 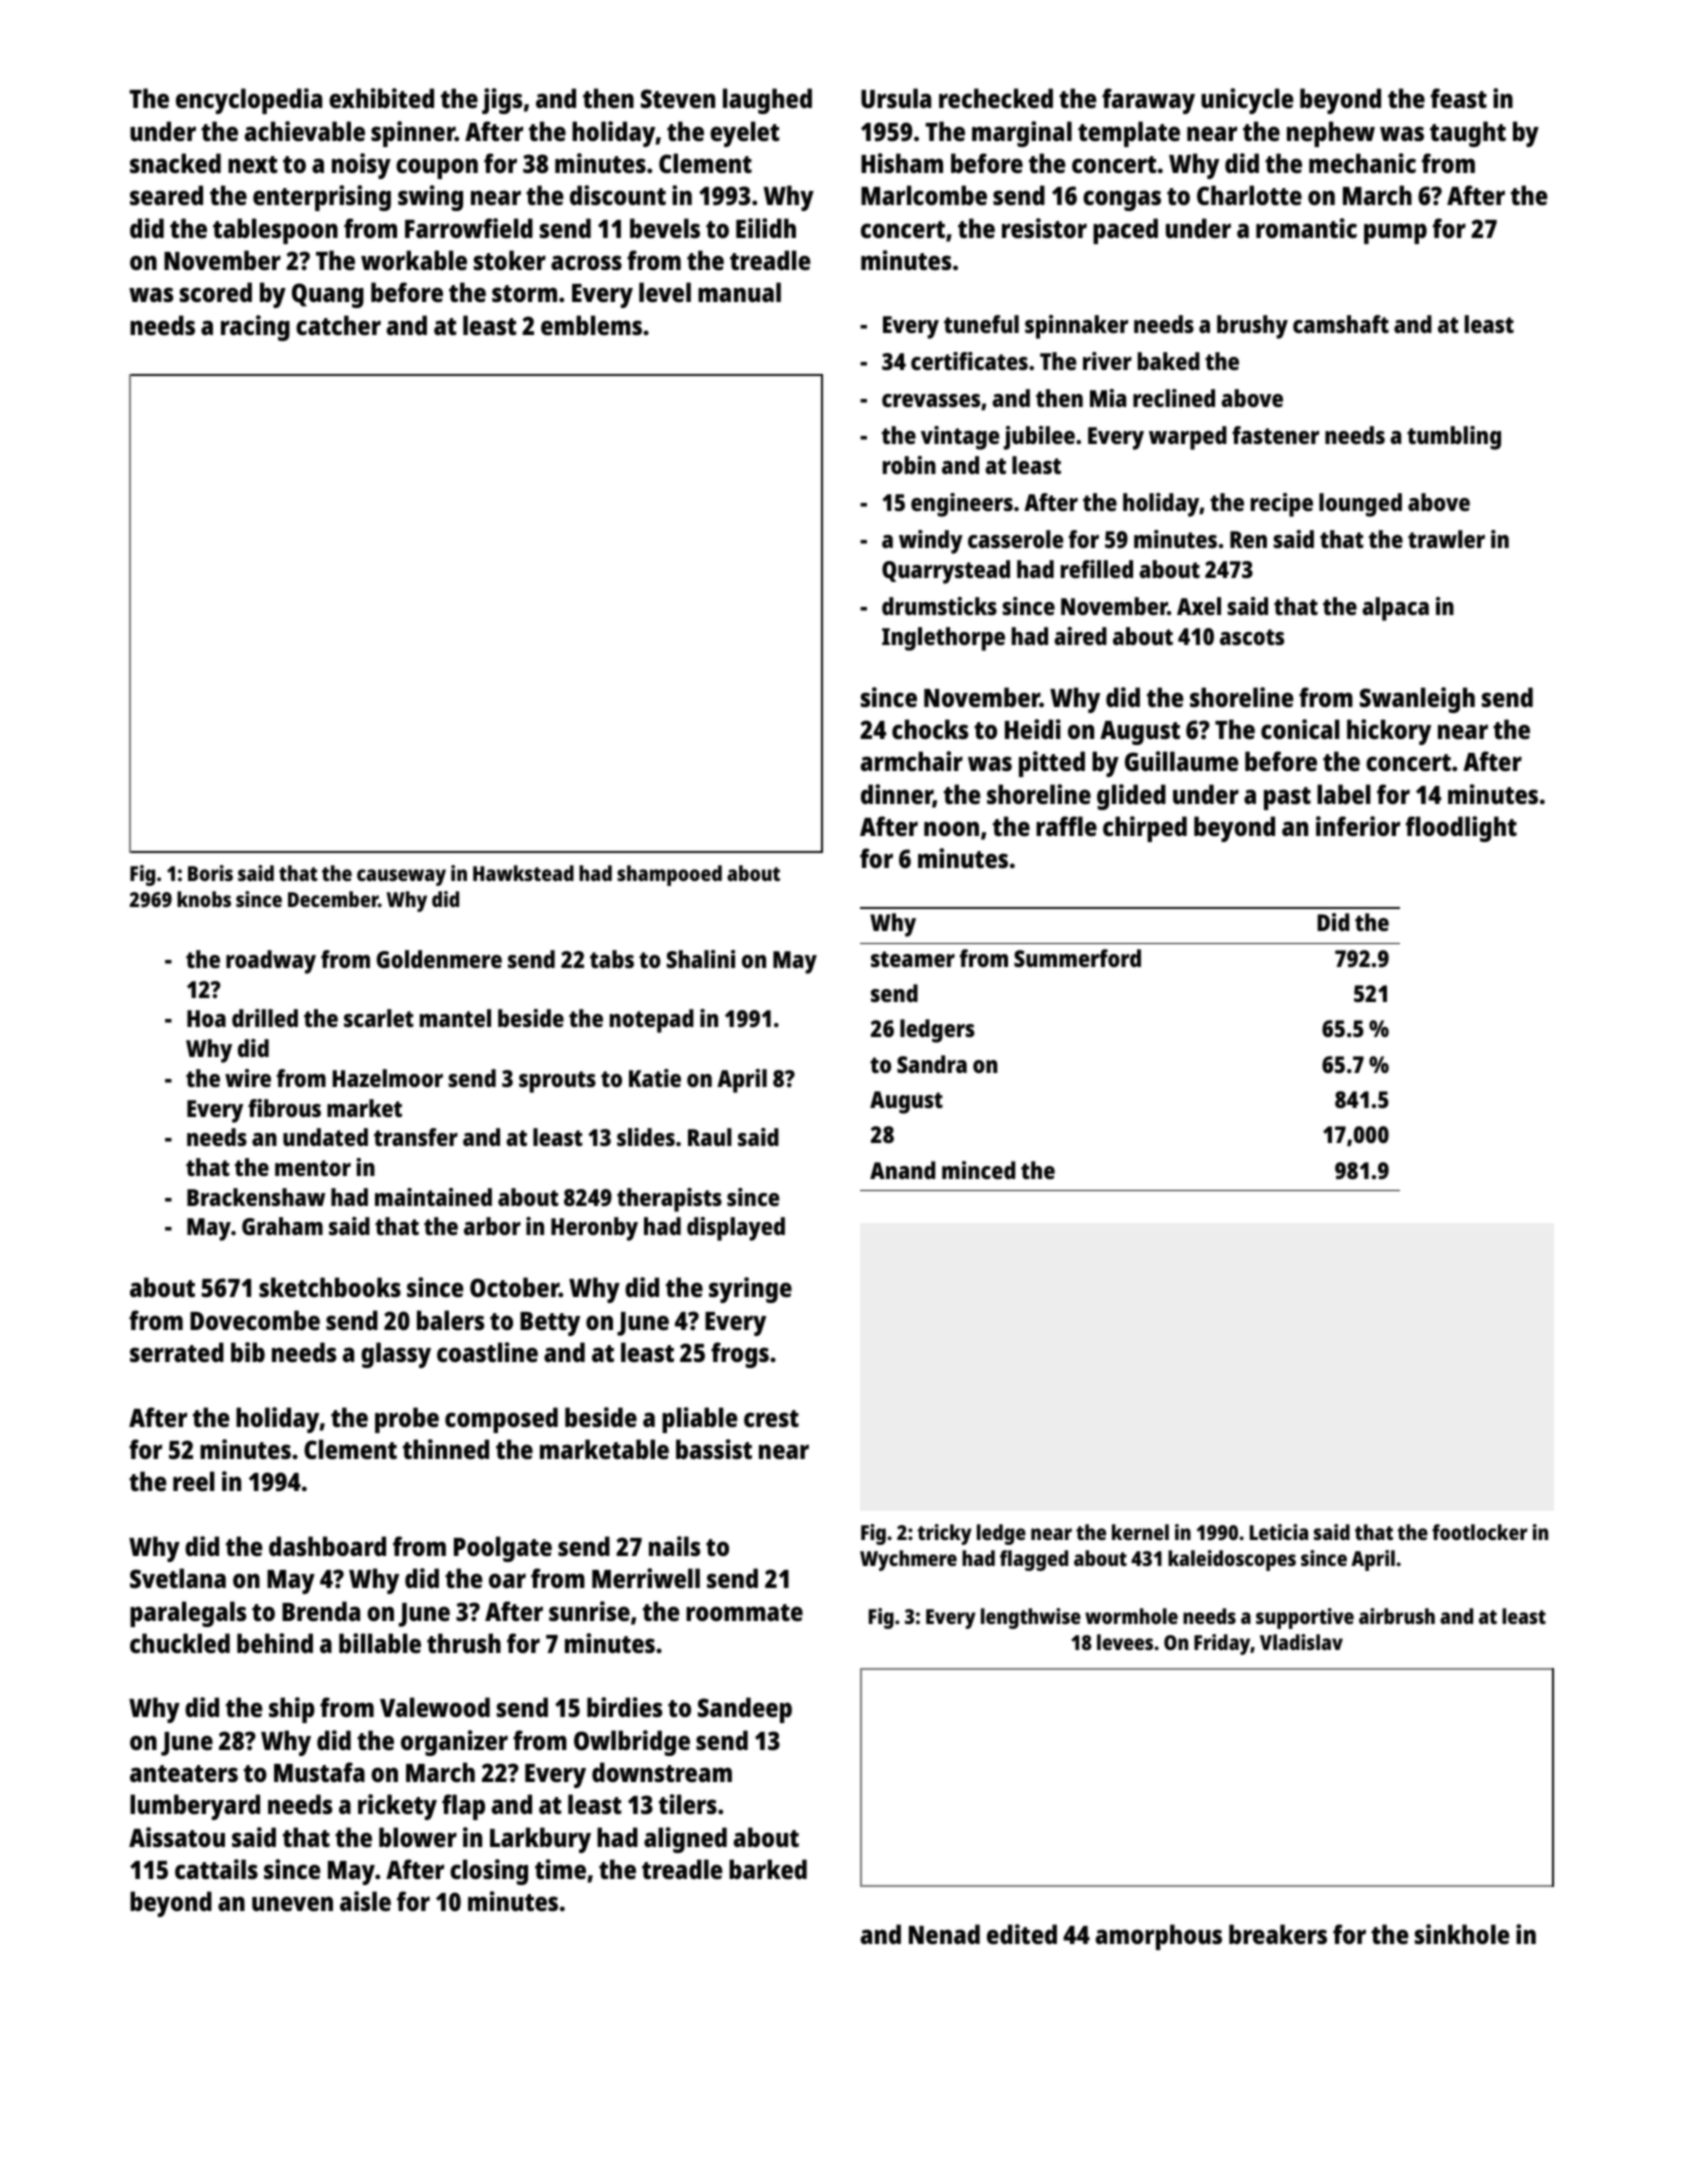 What do you see at coordinates (909, 465) in the screenshot?
I see `robin` at bounding box center [909, 465].
